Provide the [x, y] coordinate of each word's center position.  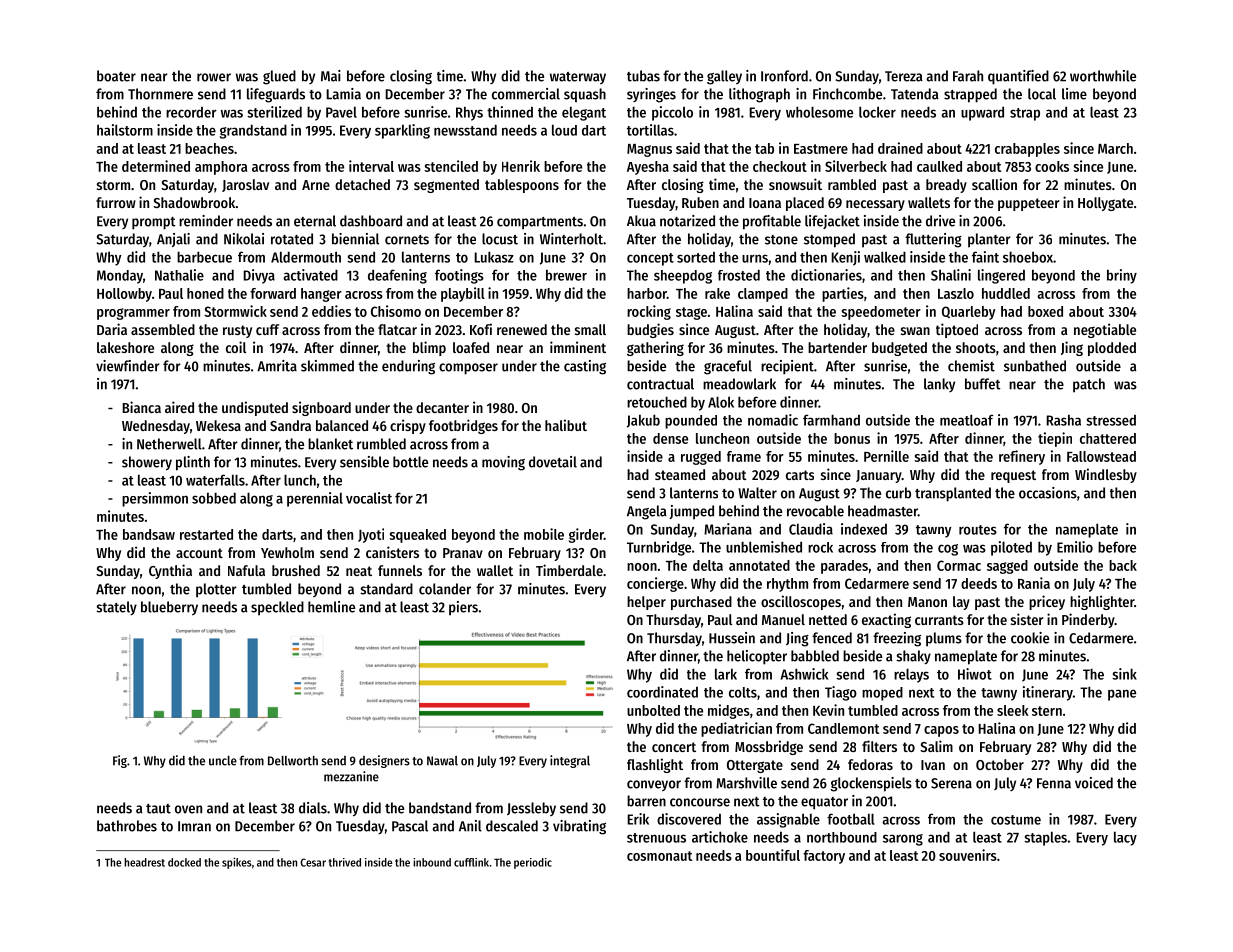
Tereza [904, 76]
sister [1027, 619]
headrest [144, 862]
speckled [277, 608]
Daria [112, 329]
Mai [331, 76]
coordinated [662, 692]
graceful [728, 367]
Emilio [1075, 547]
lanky [939, 385]
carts [800, 475]
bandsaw [149, 534]
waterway [578, 78]
